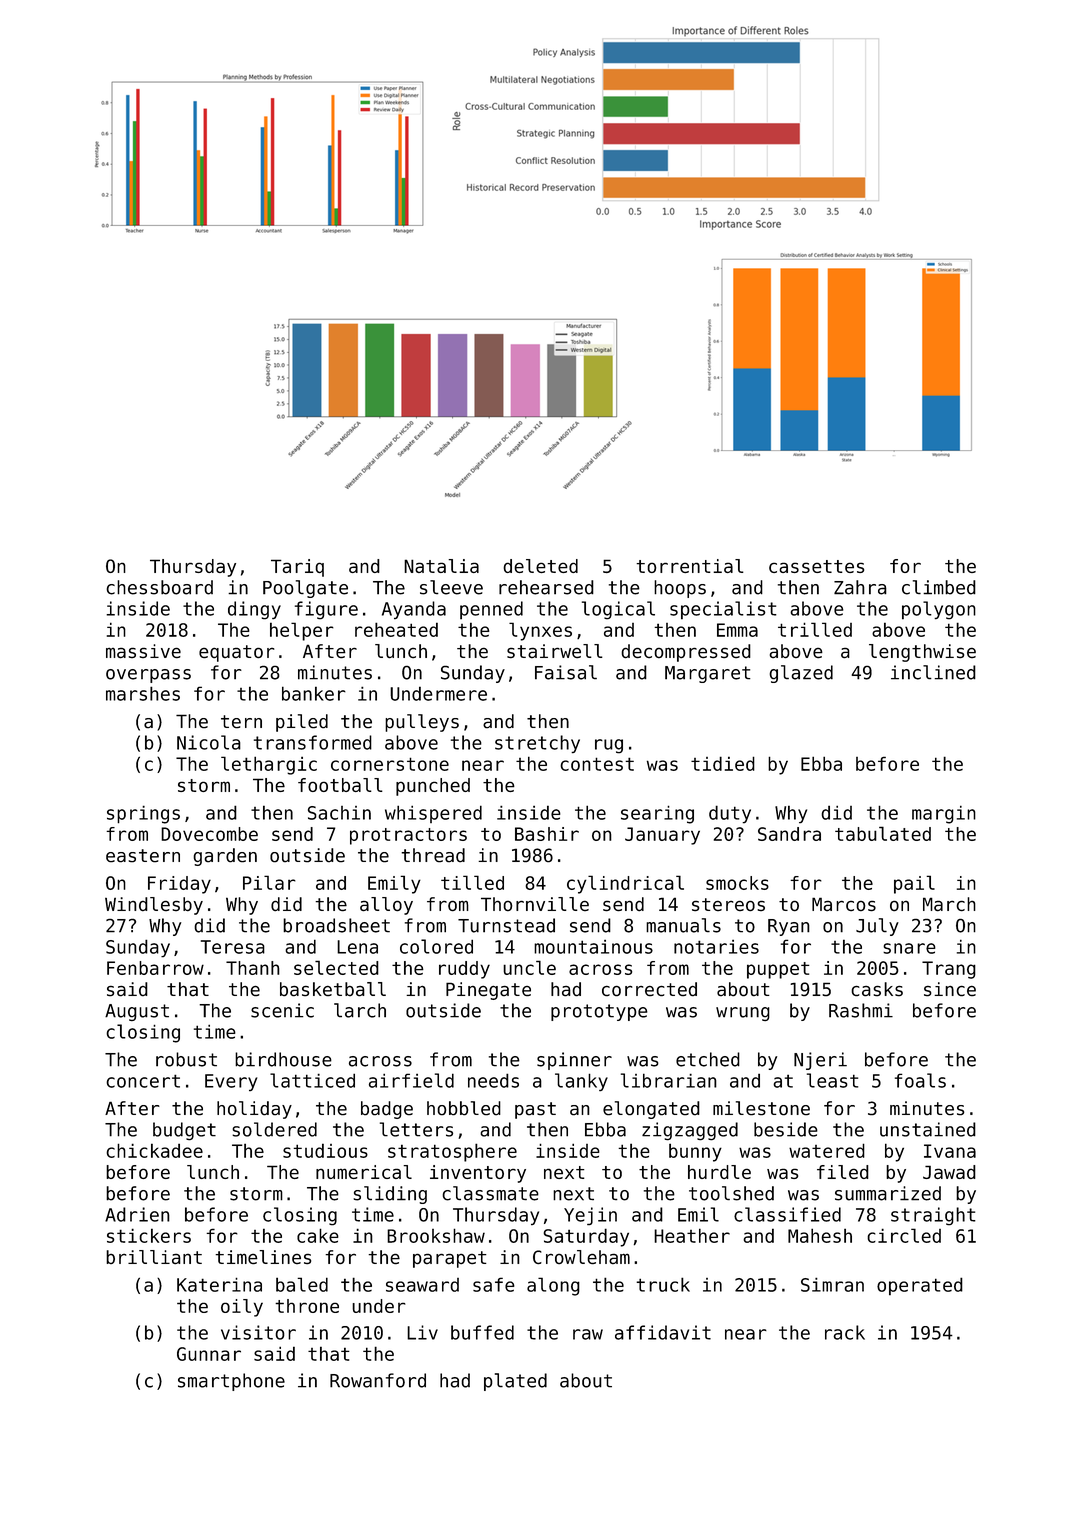  I want to click on climbed, so click(939, 587).
